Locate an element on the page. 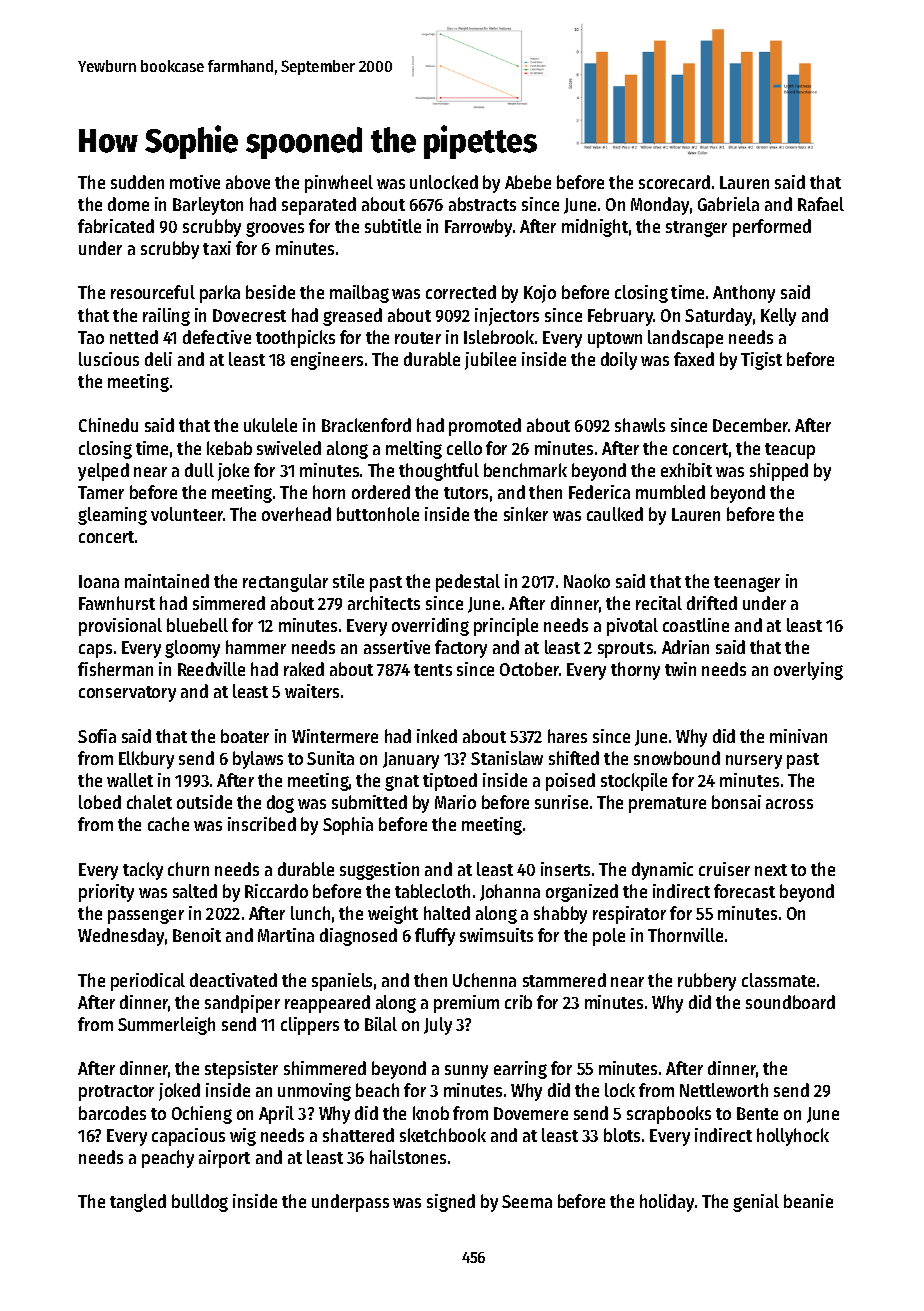  pinwheel is located at coordinates (339, 184).
